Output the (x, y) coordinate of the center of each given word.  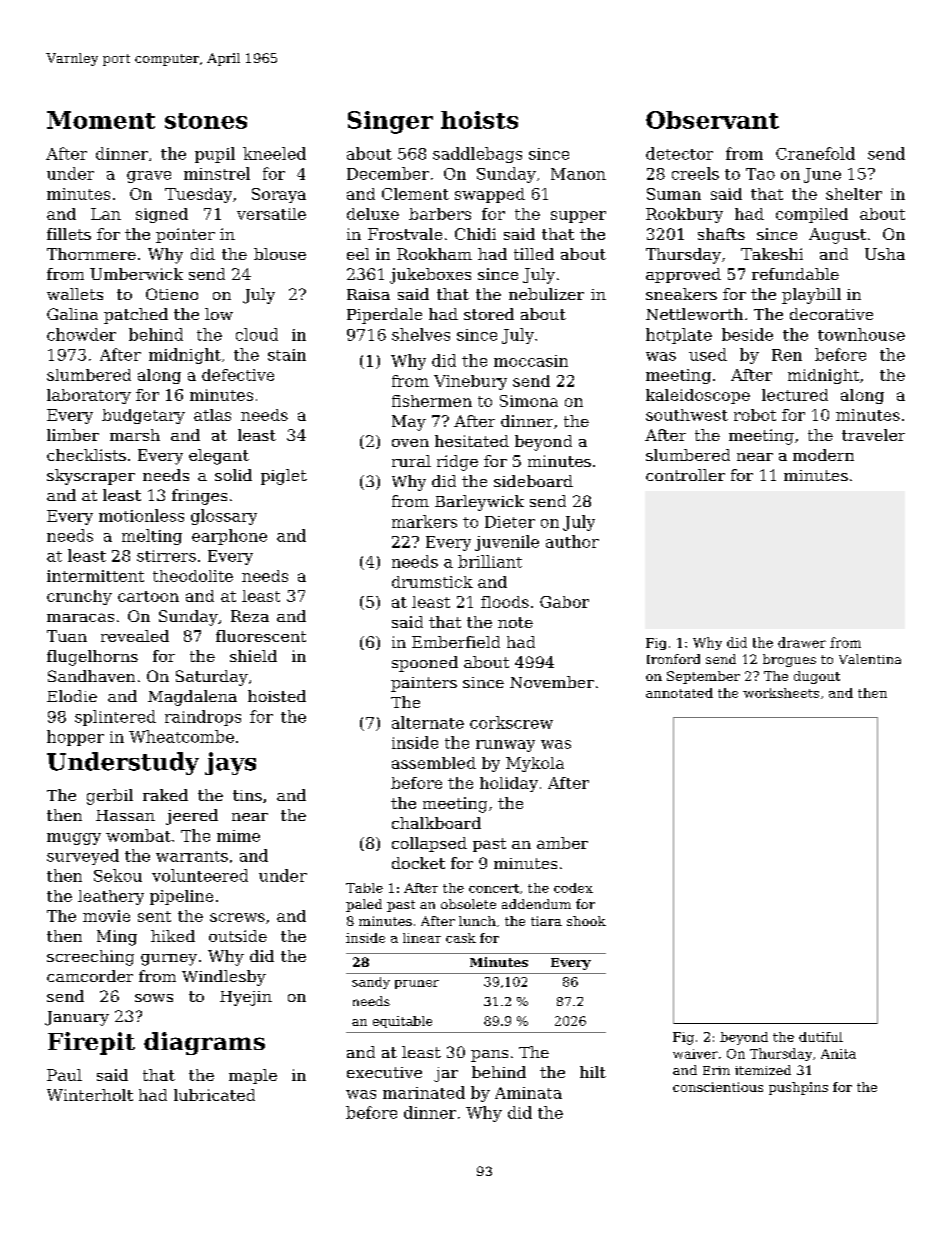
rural (411, 461)
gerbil (110, 797)
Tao (760, 174)
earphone (229, 537)
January (77, 1018)
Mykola (535, 764)
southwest (687, 415)
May (409, 423)
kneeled (274, 153)
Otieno (172, 294)
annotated (679, 693)
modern (823, 455)
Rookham (434, 254)
